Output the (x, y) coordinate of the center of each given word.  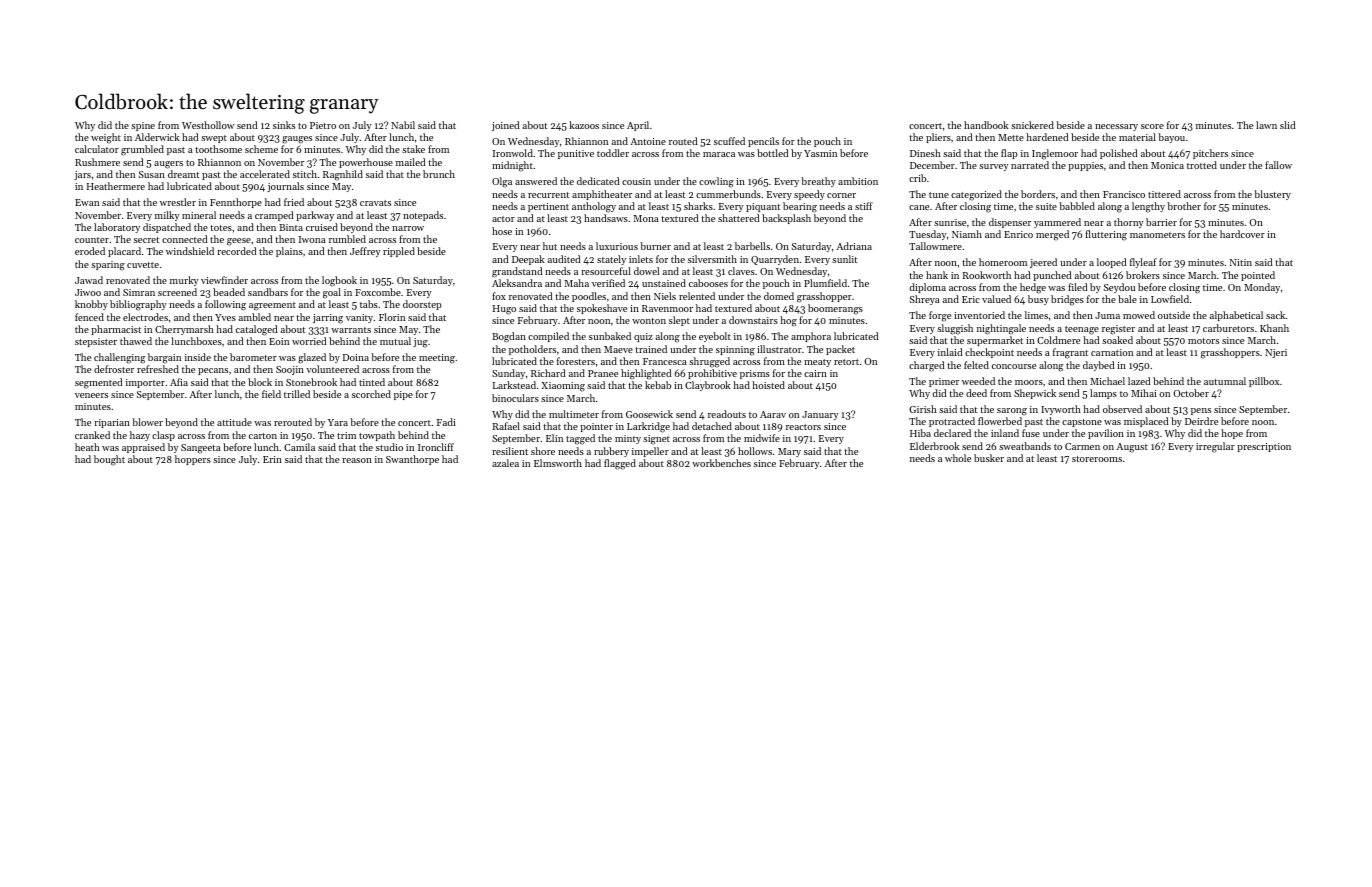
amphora (811, 337)
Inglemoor (1055, 154)
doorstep (422, 305)
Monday (1262, 288)
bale (1127, 299)
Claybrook (708, 386)
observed (1122, 409)
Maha (576, 283)
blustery (1272, 195)
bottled (772, 153)
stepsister (96, 342)
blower (147, 422)
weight (106, 138)
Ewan (87, 202)
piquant (763, 207)
